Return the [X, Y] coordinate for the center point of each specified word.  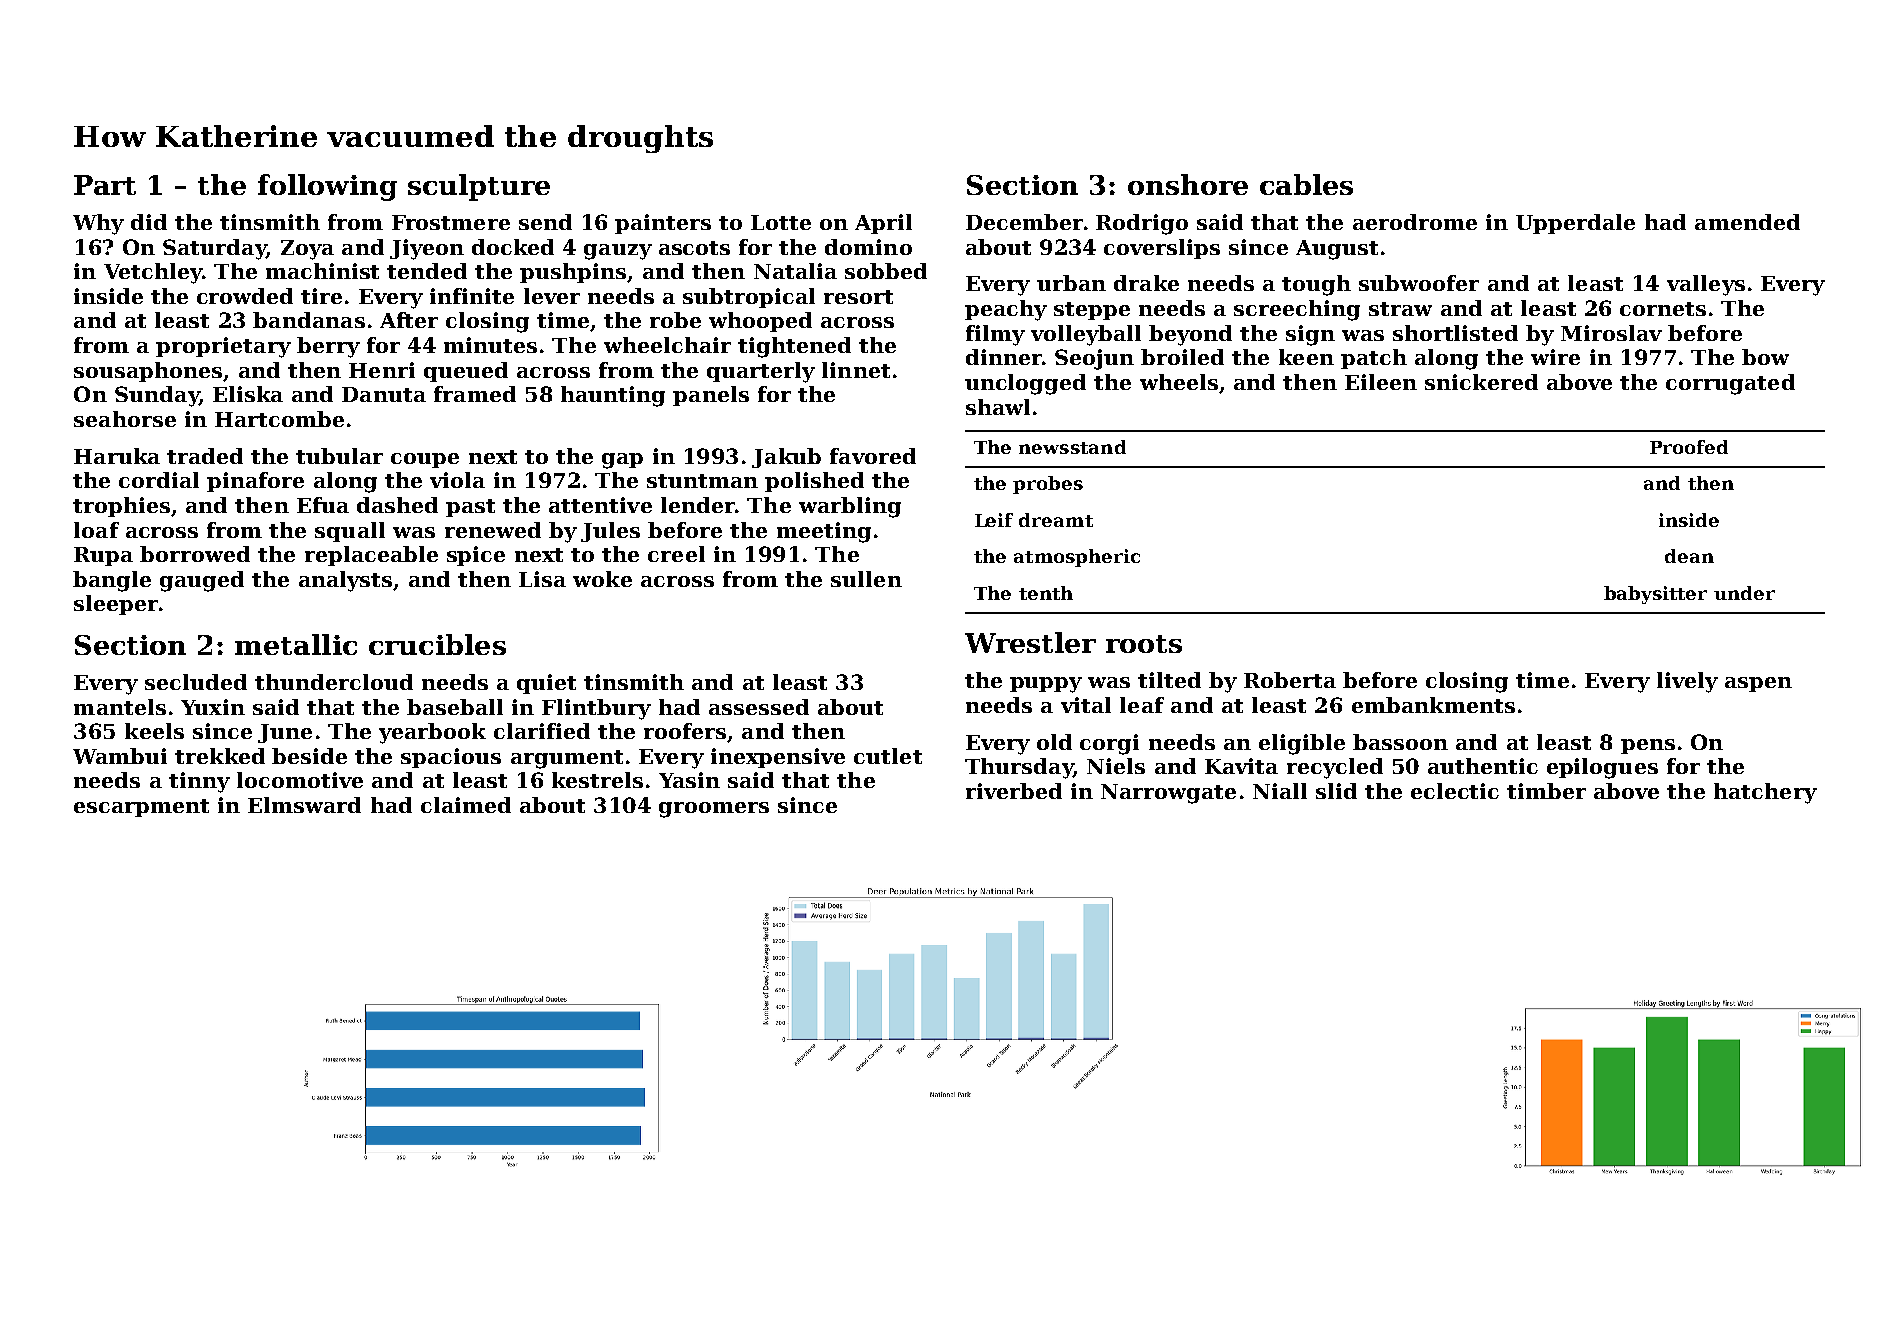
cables [1306, 184]
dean [1689, 556]
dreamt [1056, 520]
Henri [382, 370]
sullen [866, 579]
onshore [1188, 184]
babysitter [1655, 595]
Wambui [120, 756]
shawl [998, 407]
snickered [1481, 382]
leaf [1142, 705]
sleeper [116, 605]
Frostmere [451, 222]
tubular [339, 456]
